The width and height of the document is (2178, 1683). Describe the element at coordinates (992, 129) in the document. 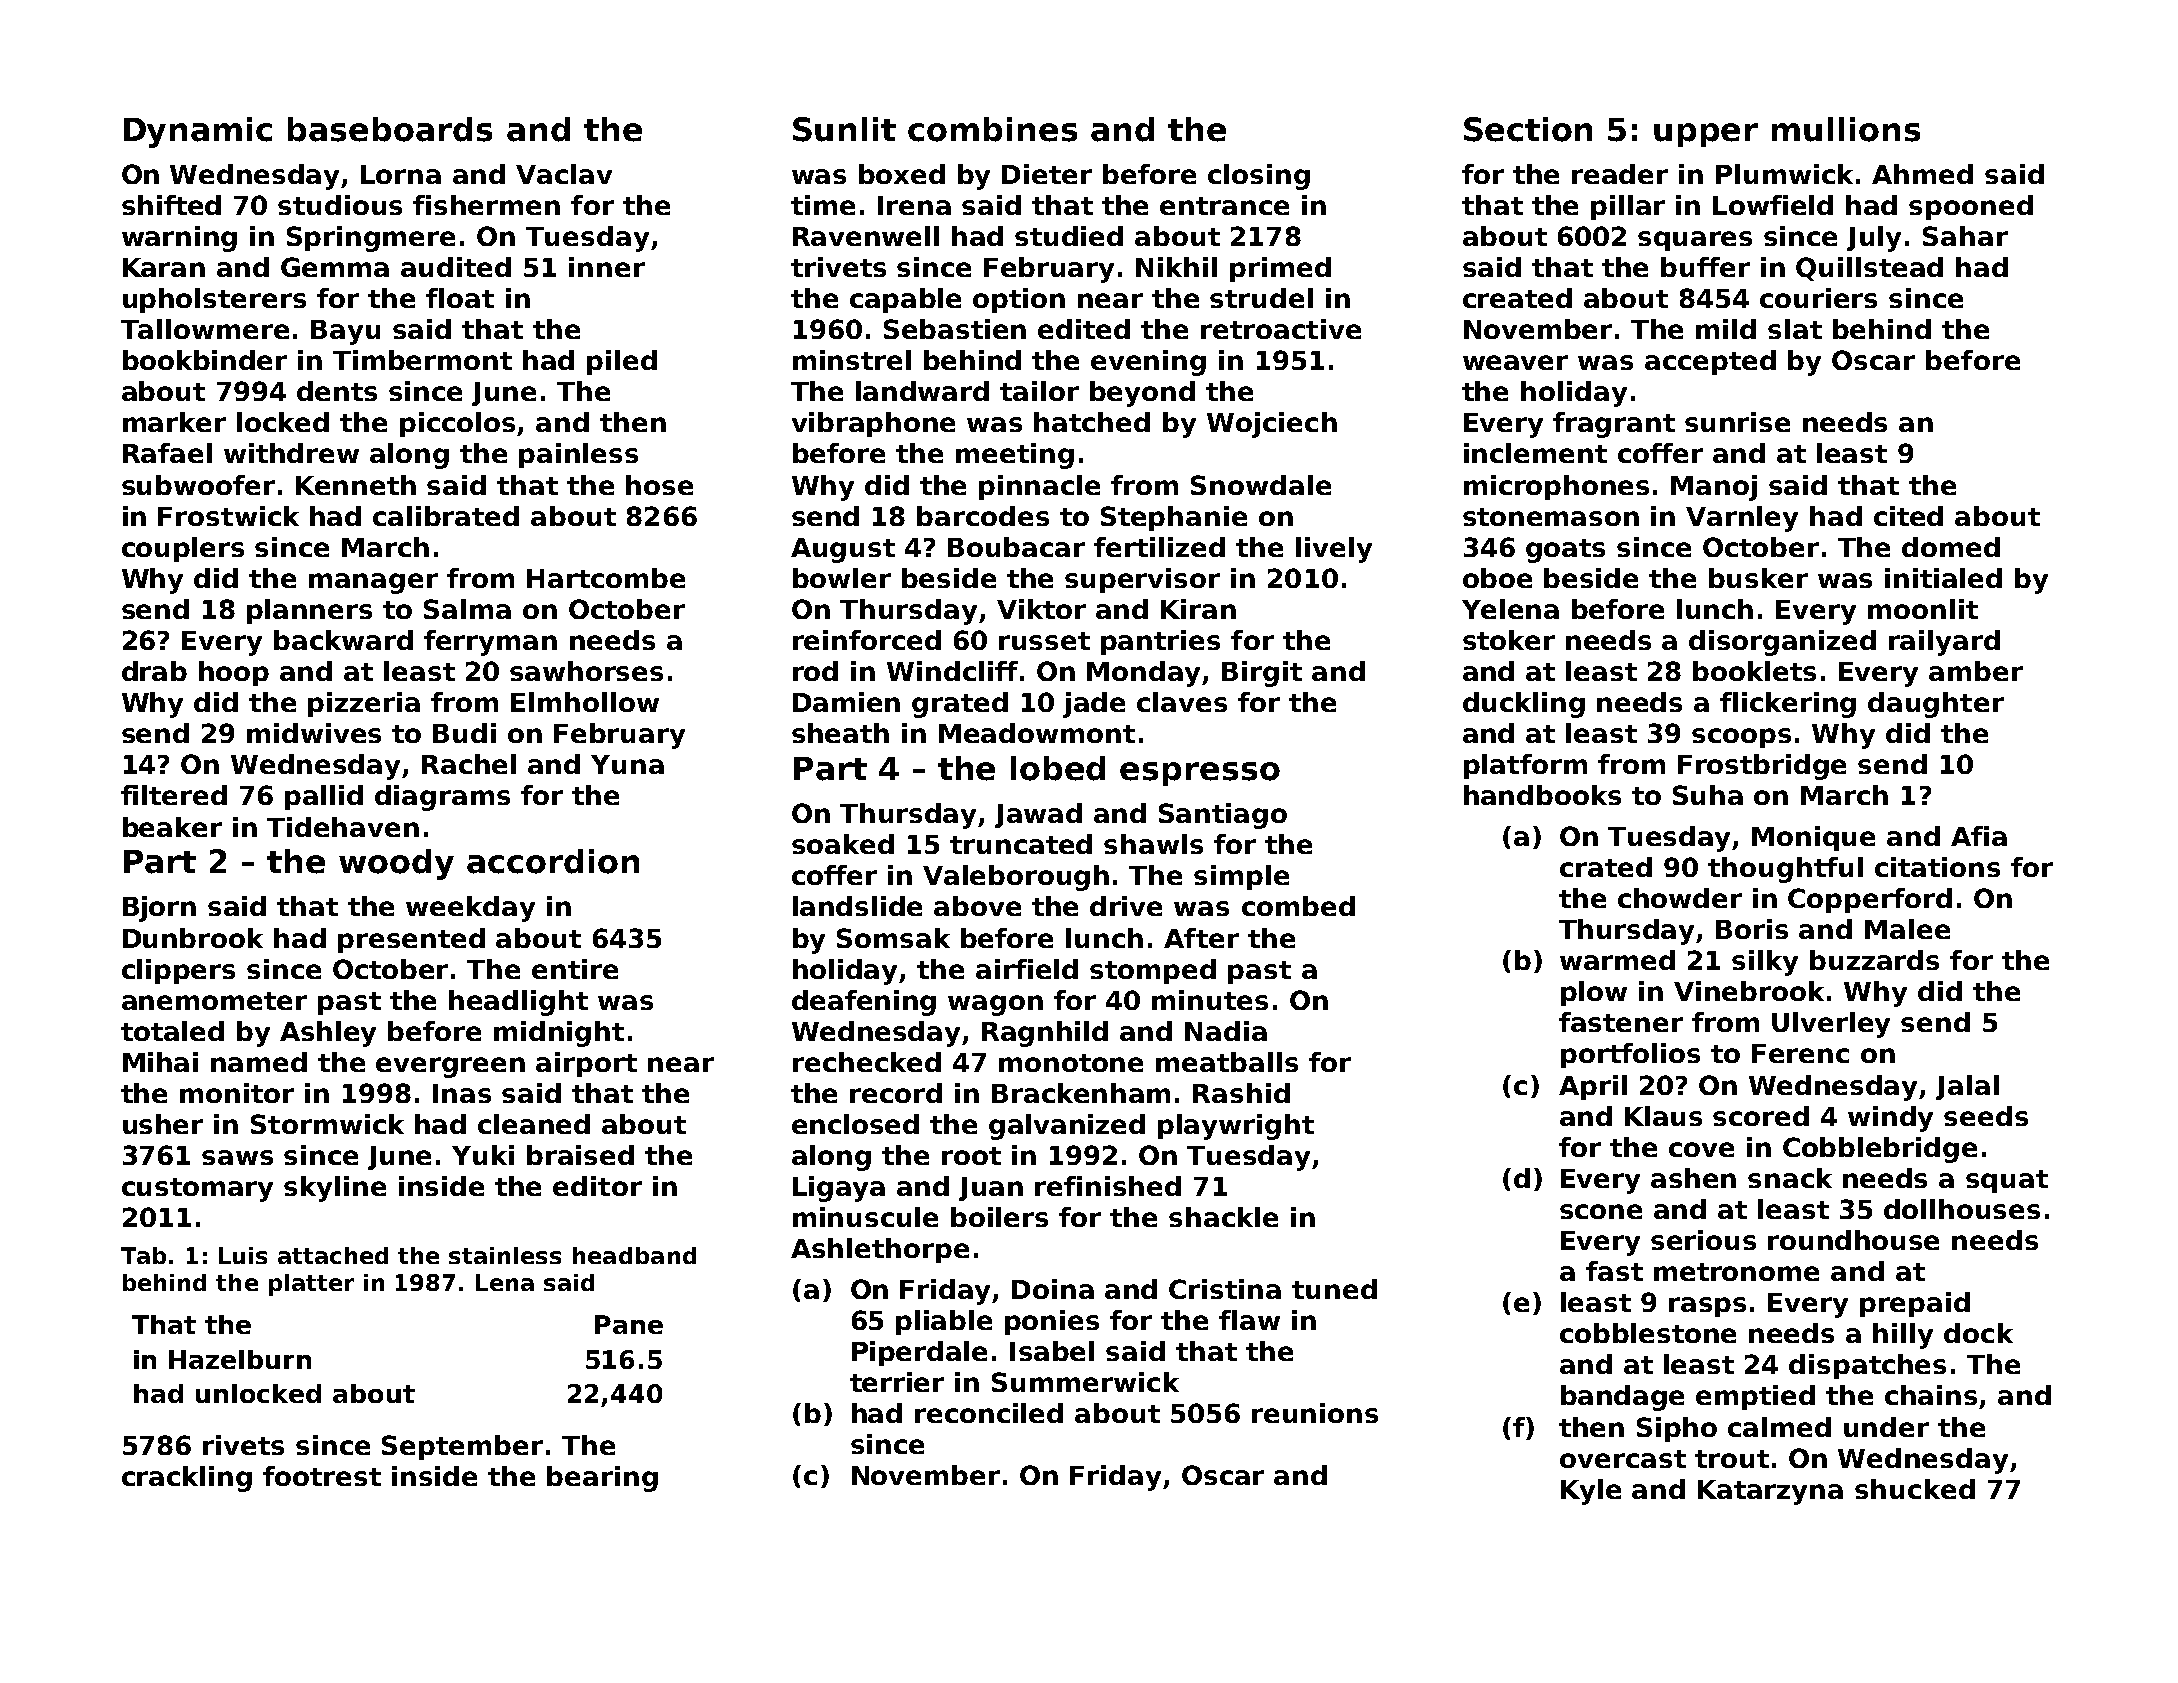

I see `combines` at that location.
